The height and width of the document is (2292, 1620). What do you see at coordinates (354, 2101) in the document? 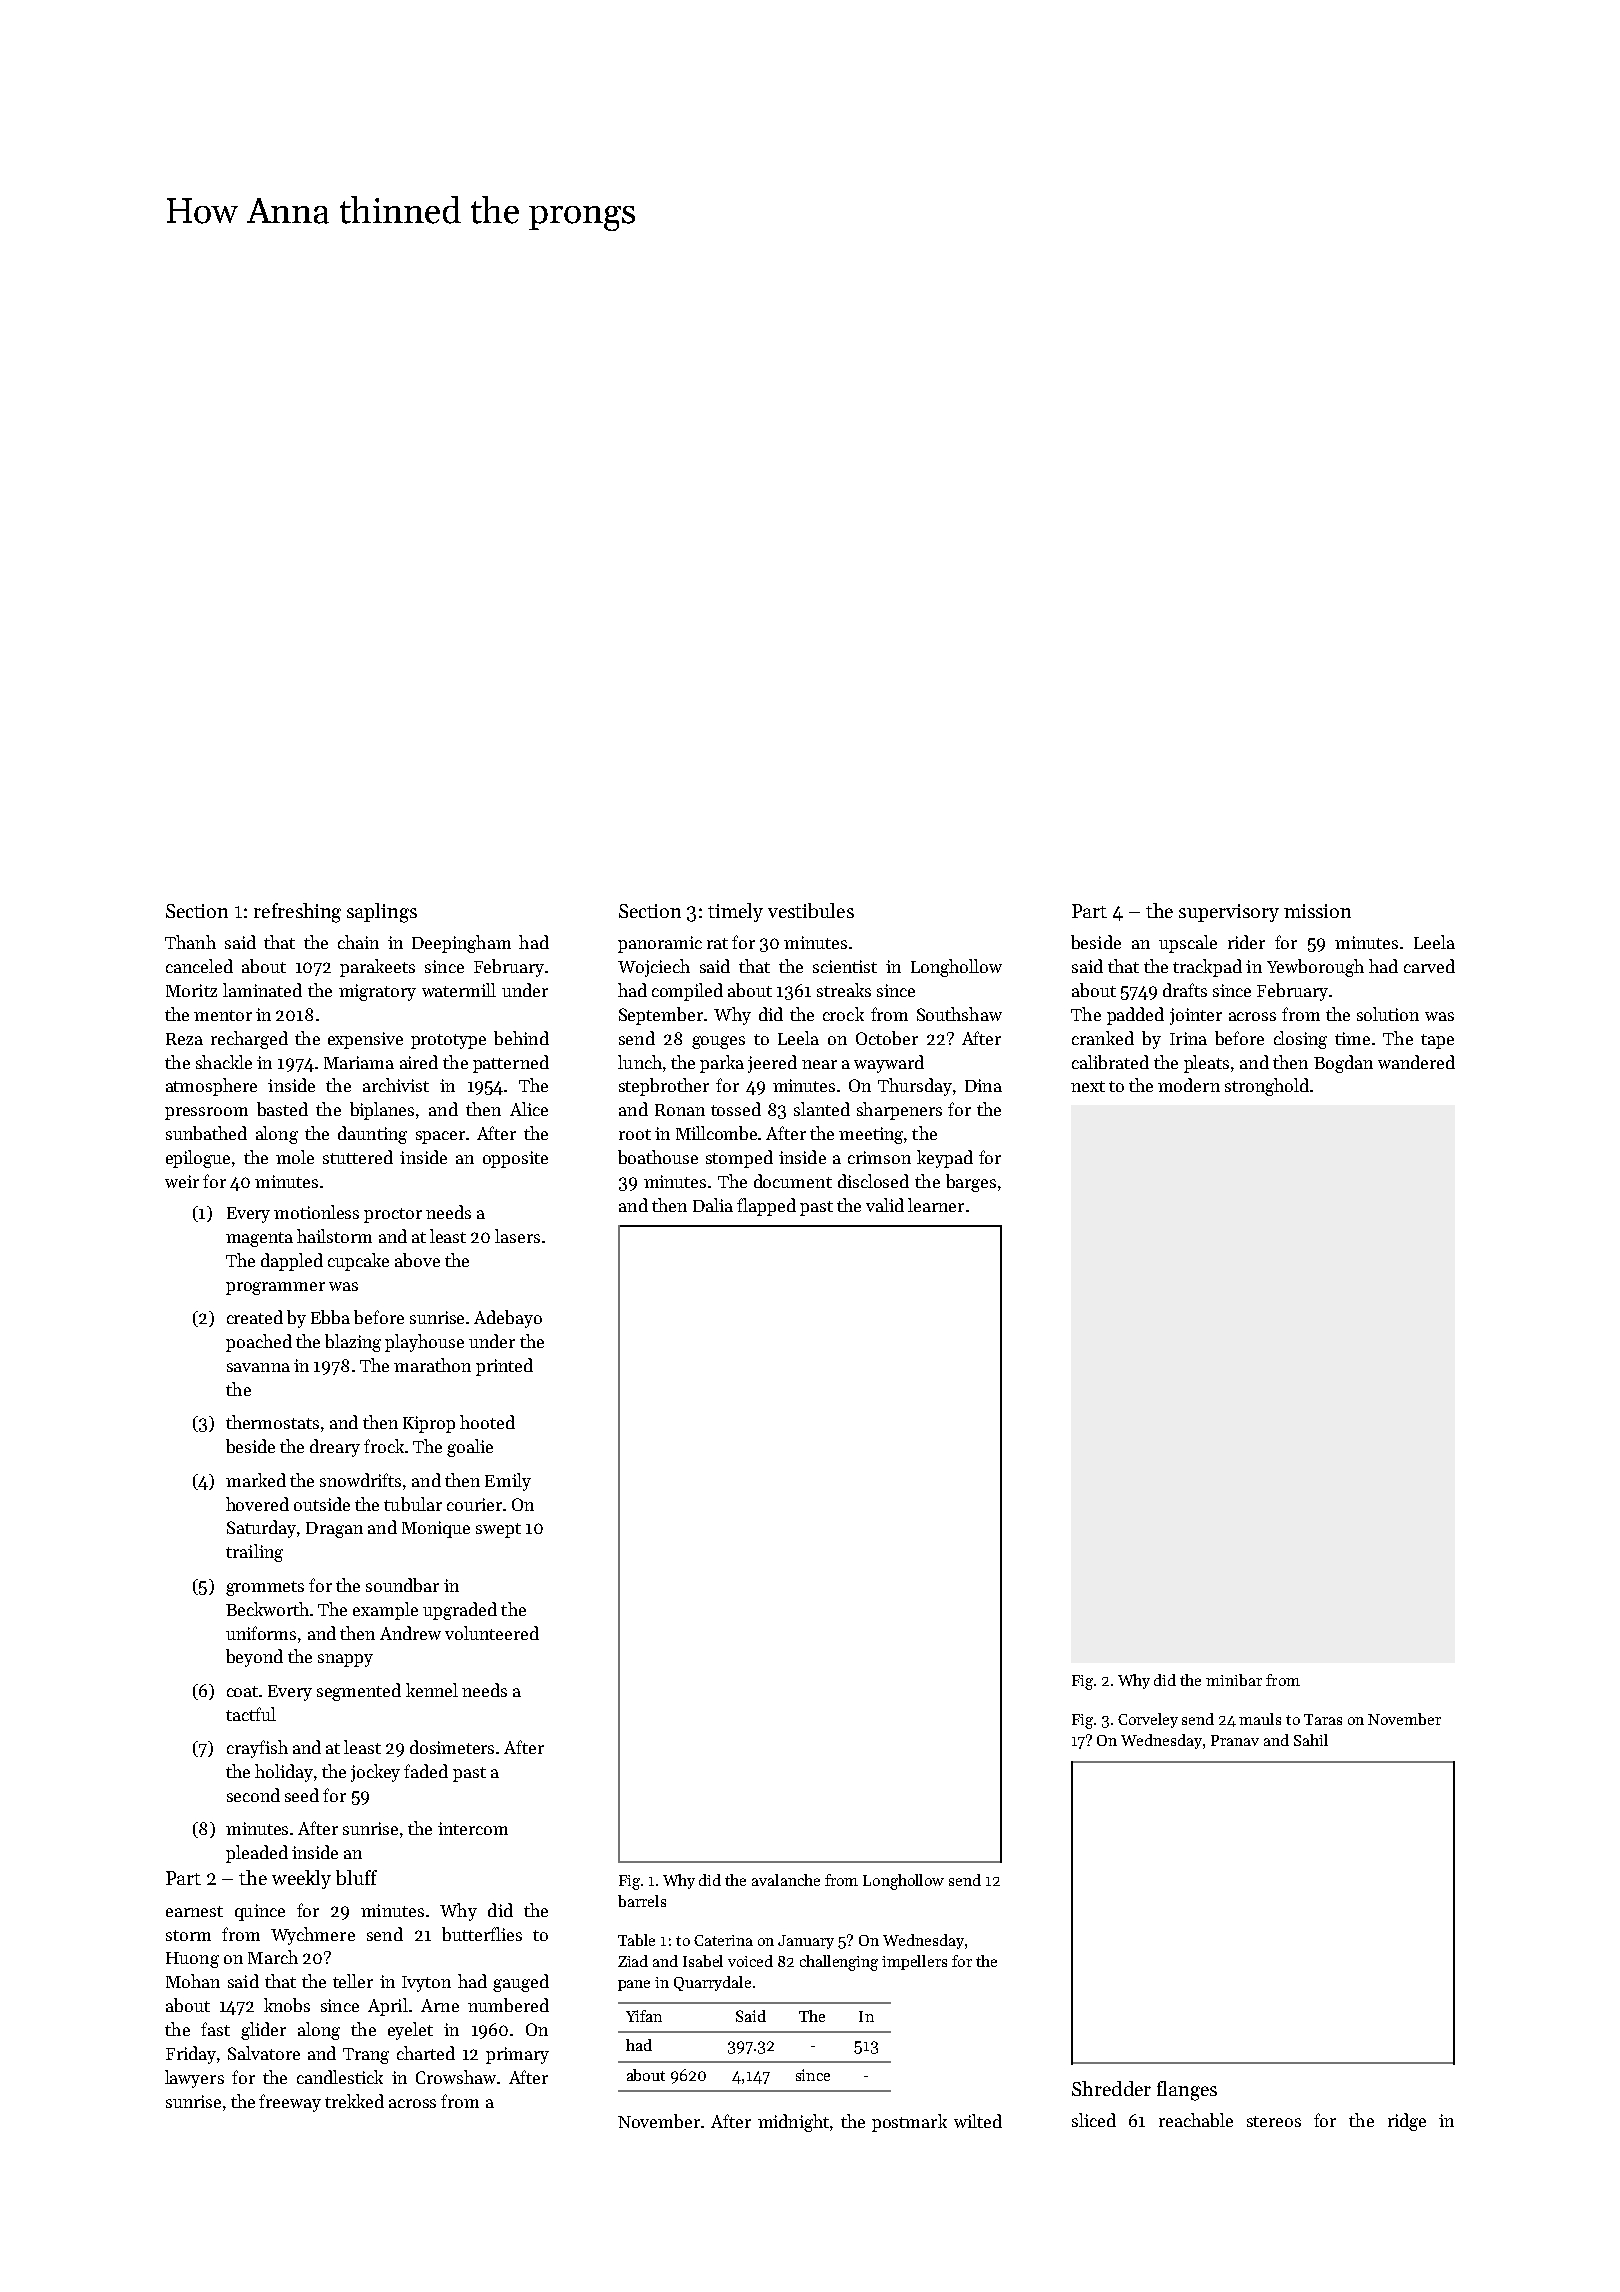
I see `trekked` at bounding box center [354, 2101].
